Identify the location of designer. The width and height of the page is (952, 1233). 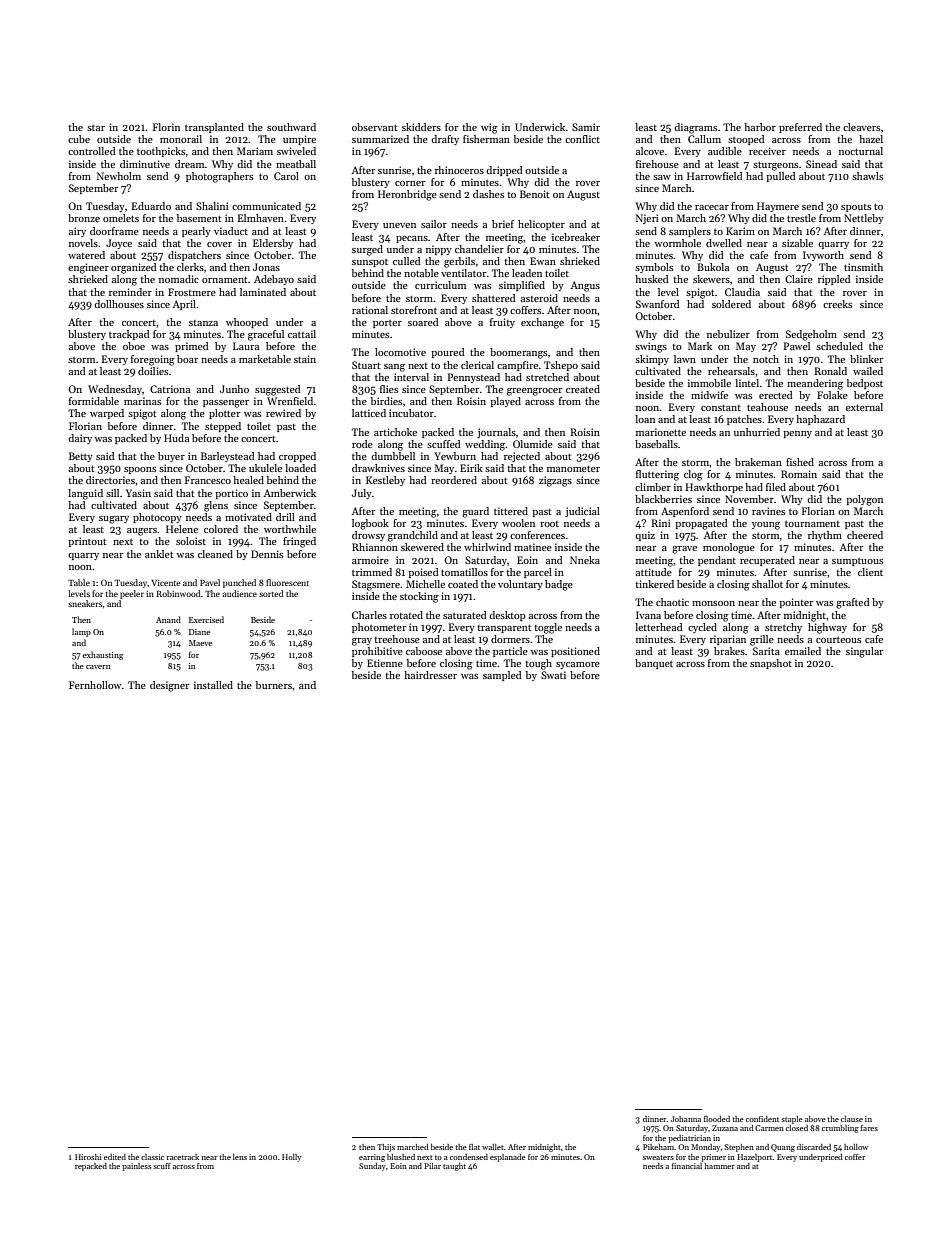
(169, 686).
